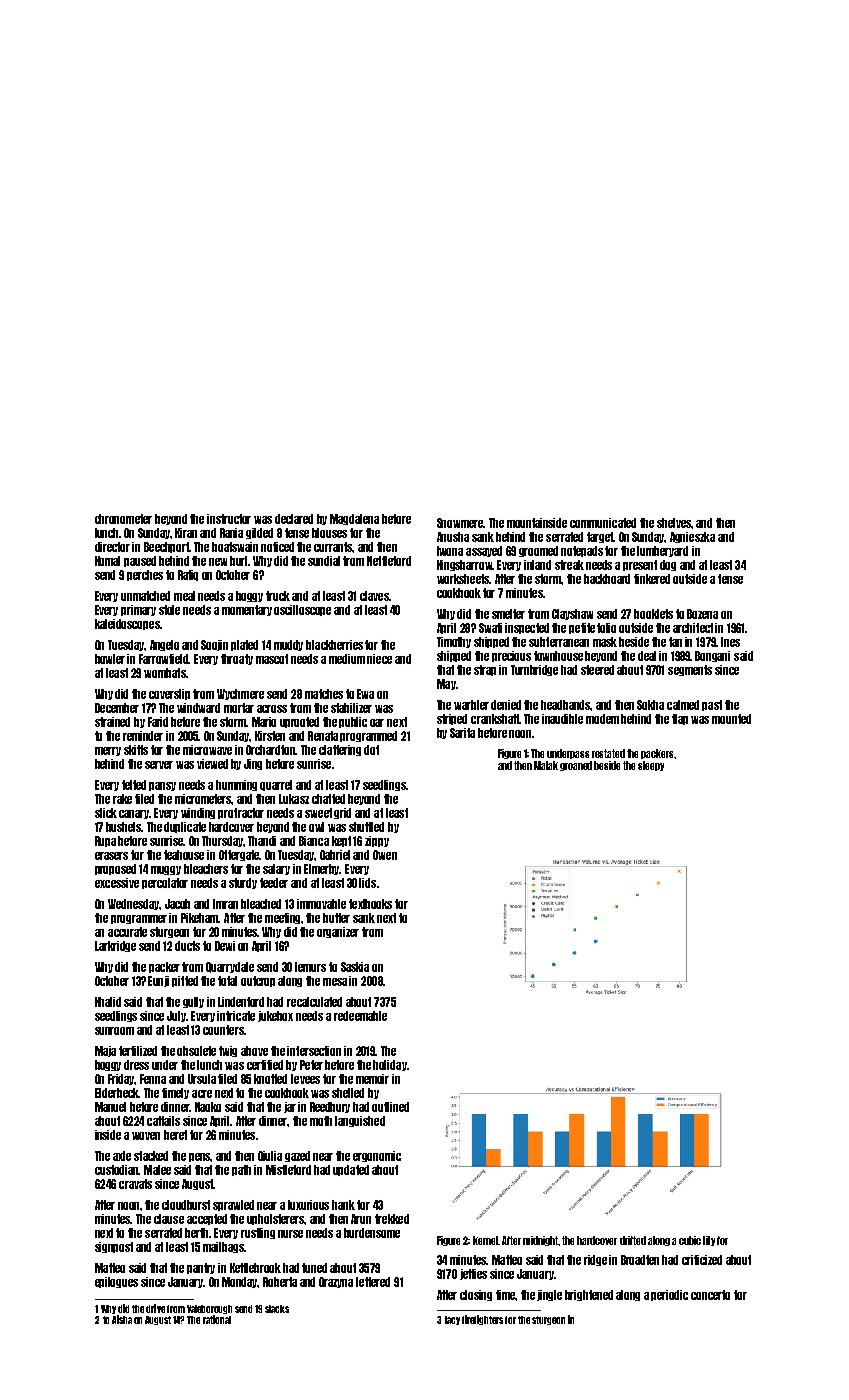  Describe the element at coordinates (651, 766) in the page. I see `sleepy` at that location.
